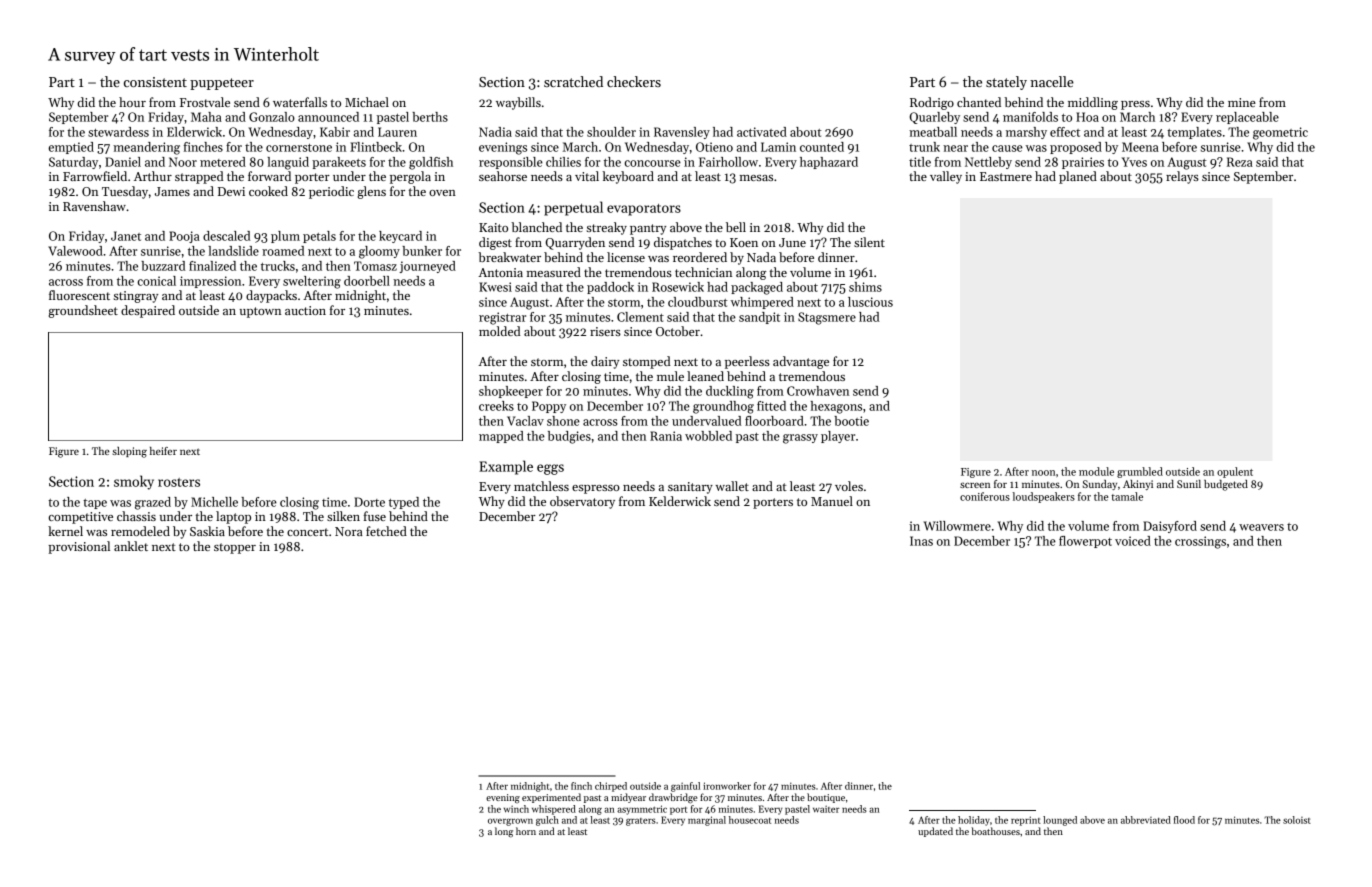 Image resolution: width=1372 pixels, height=887 pixels. I want to click on shoulder, so click(611, 132).
